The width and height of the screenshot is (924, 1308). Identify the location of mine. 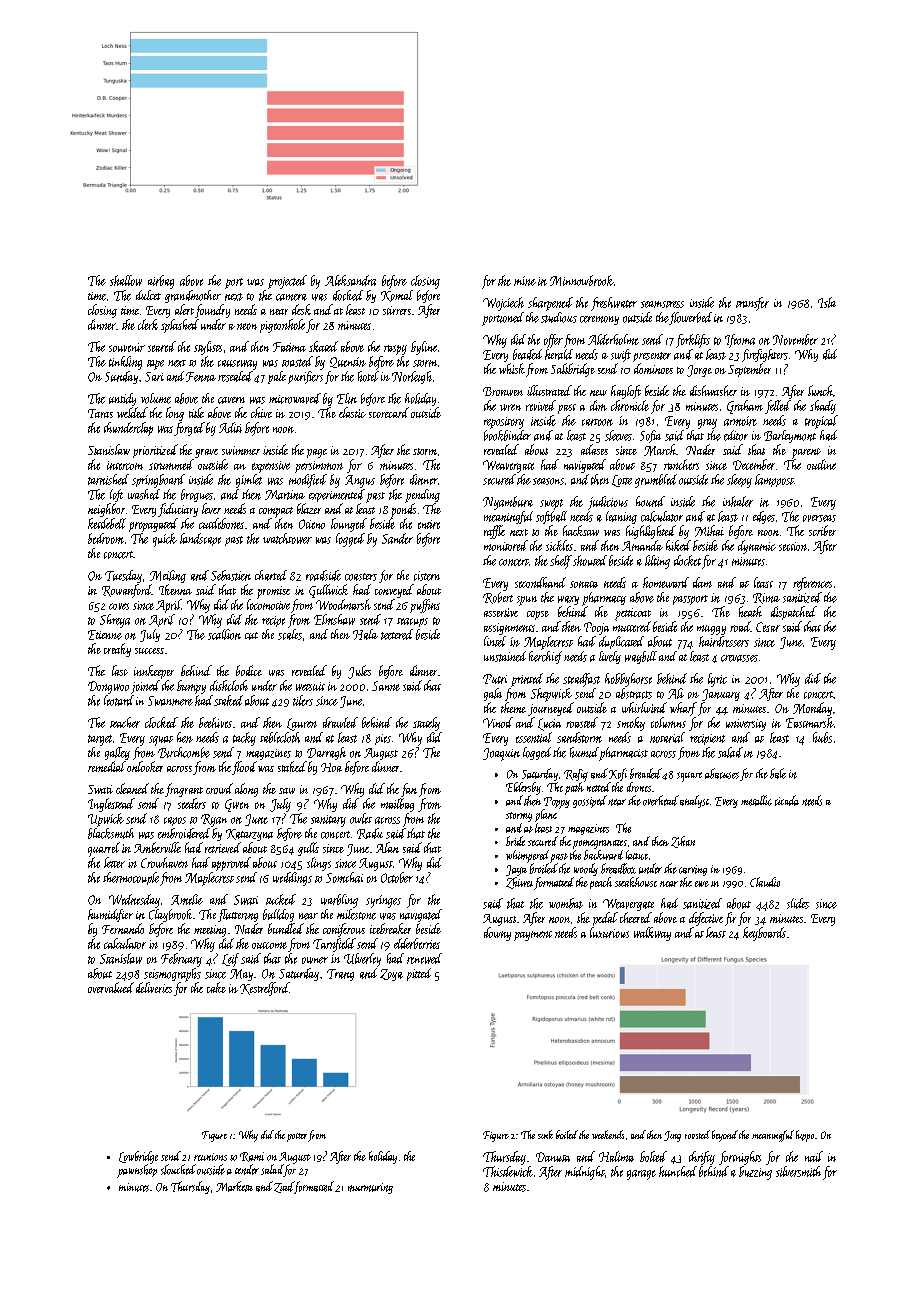
(525, 281).
